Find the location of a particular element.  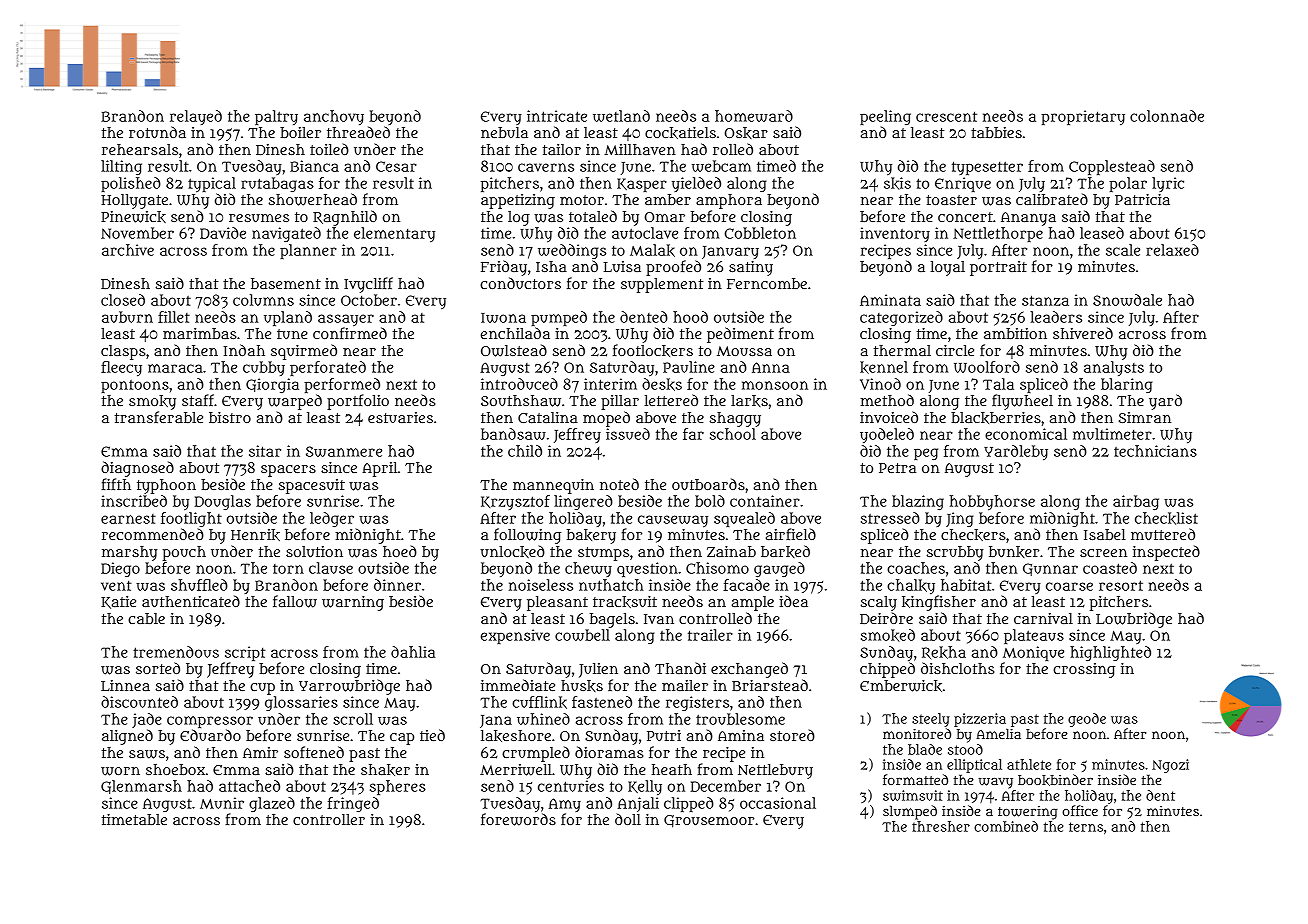

terns is located at coordinates (1086, 827).
